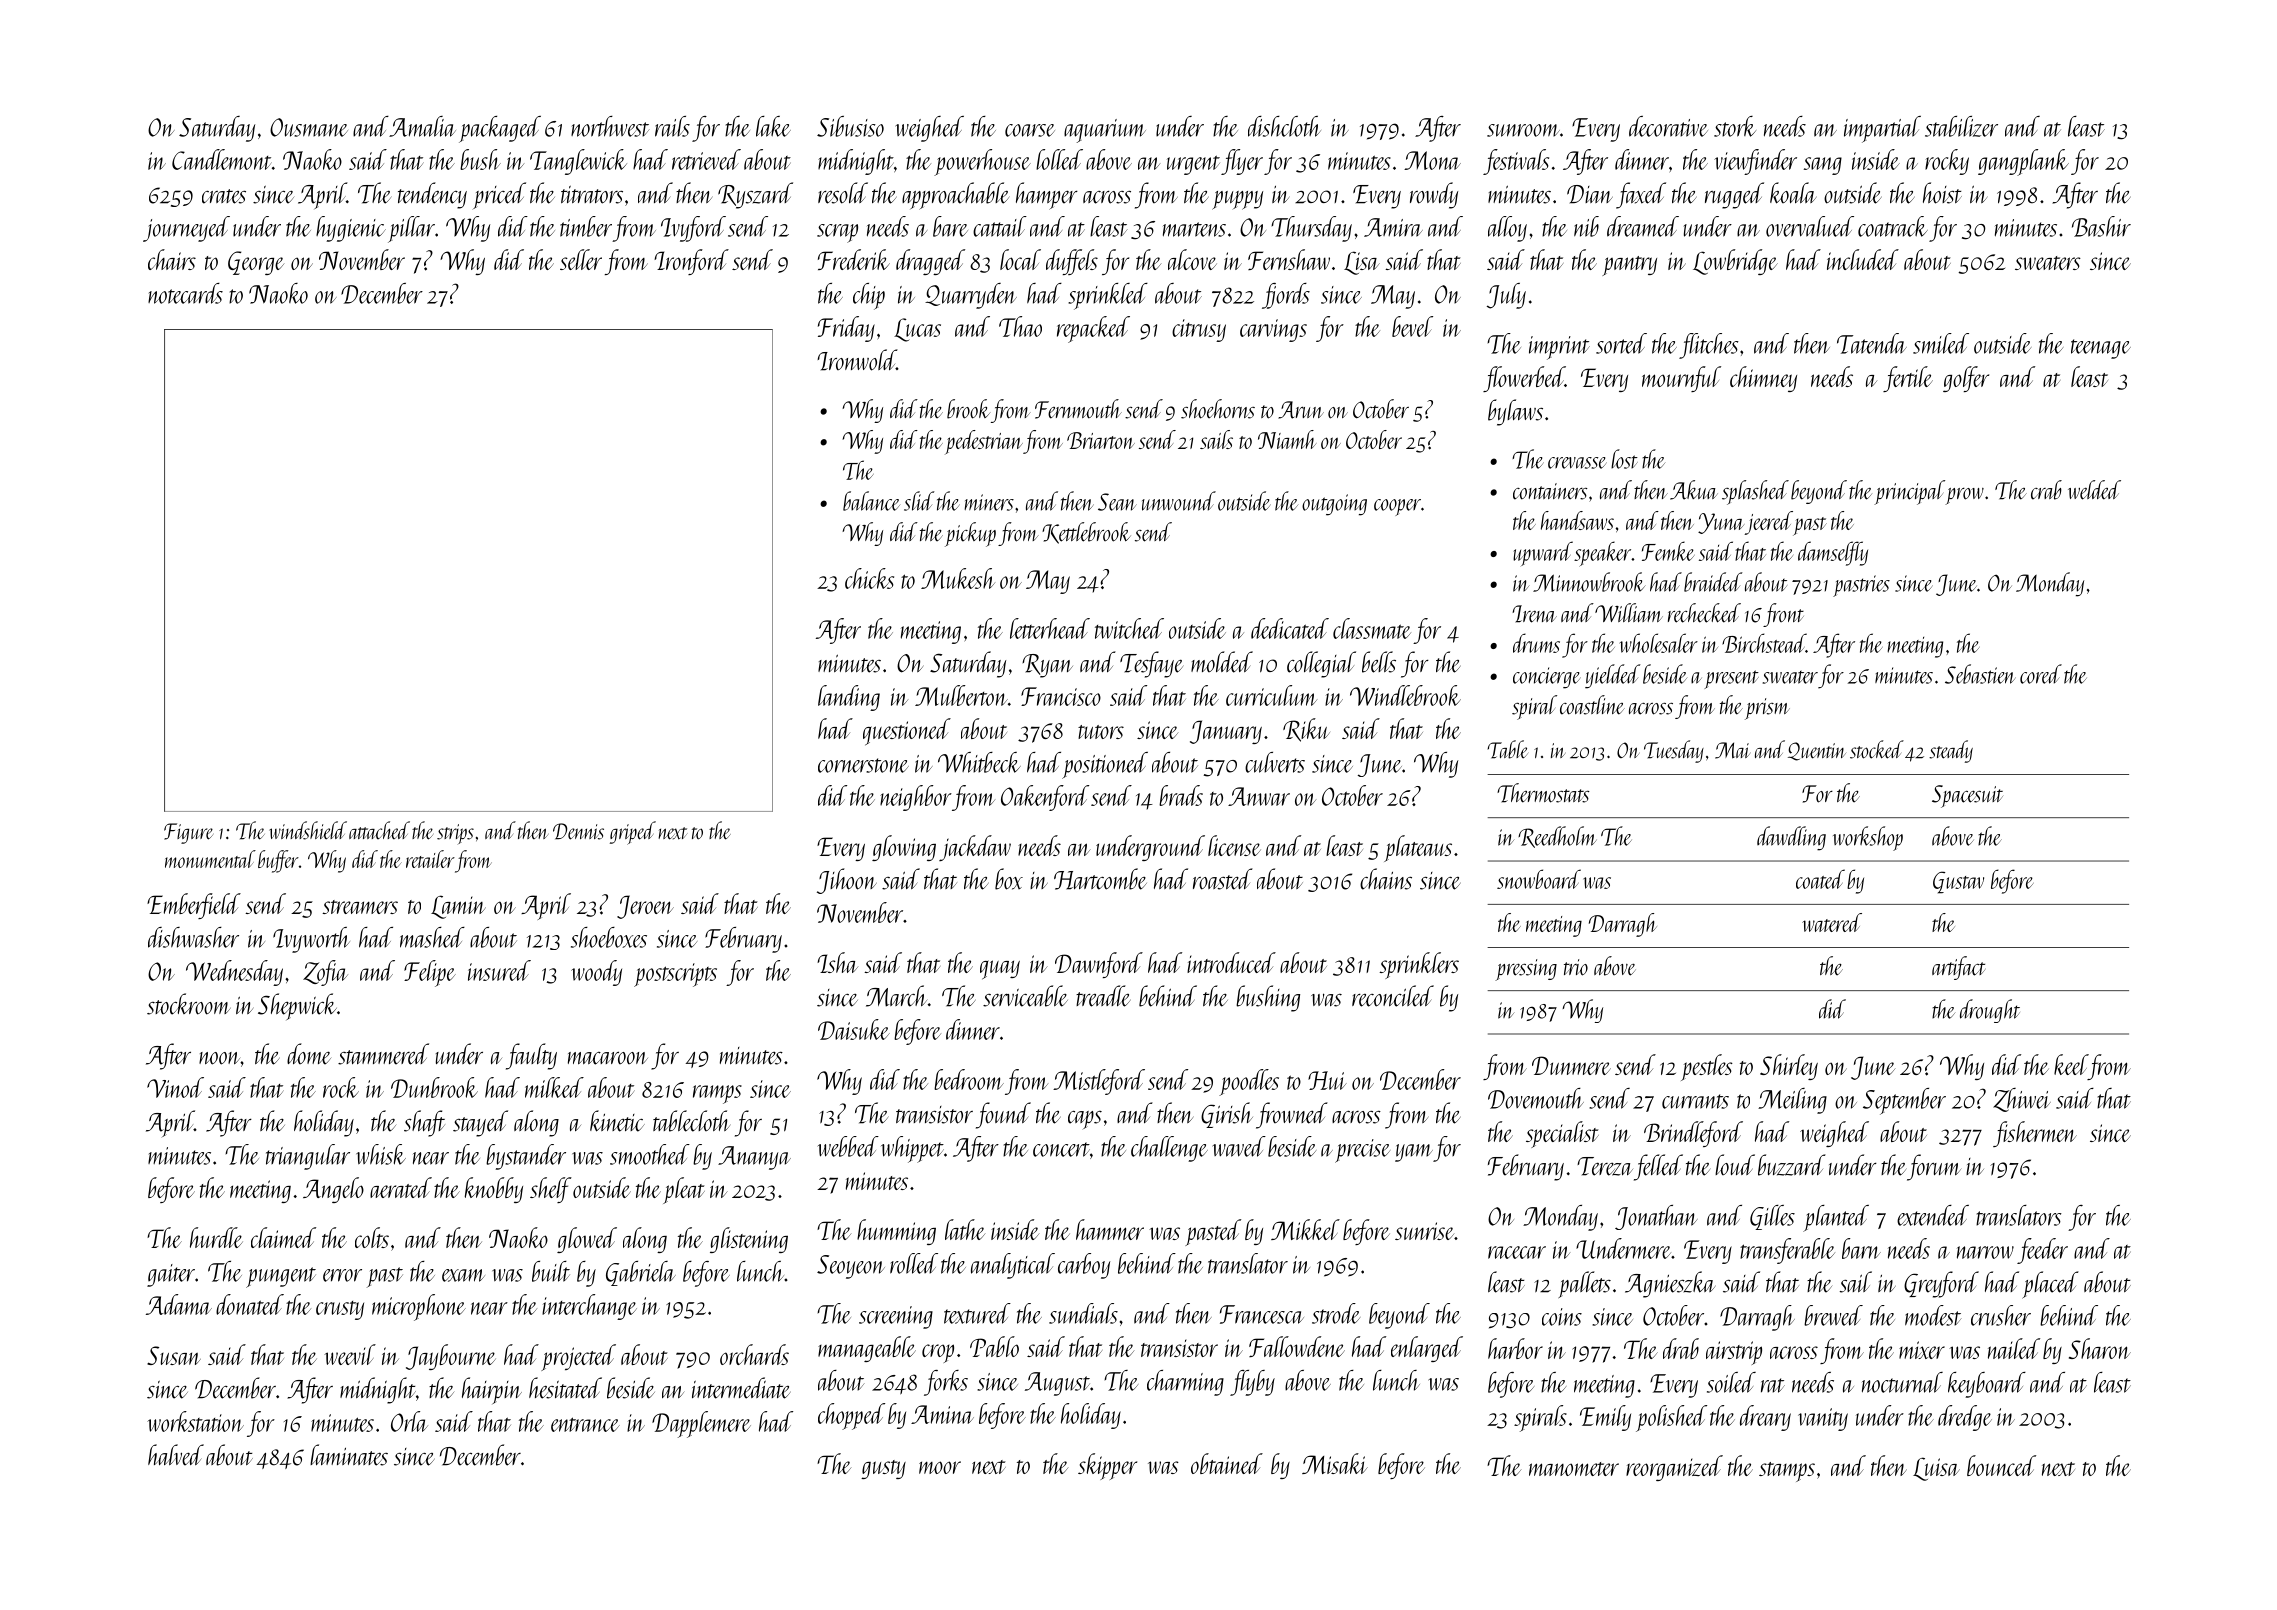 The image size is (2277, 1610). Describe the element at coordinates (585, 1424) in the image. I see `entrance` at that location.
